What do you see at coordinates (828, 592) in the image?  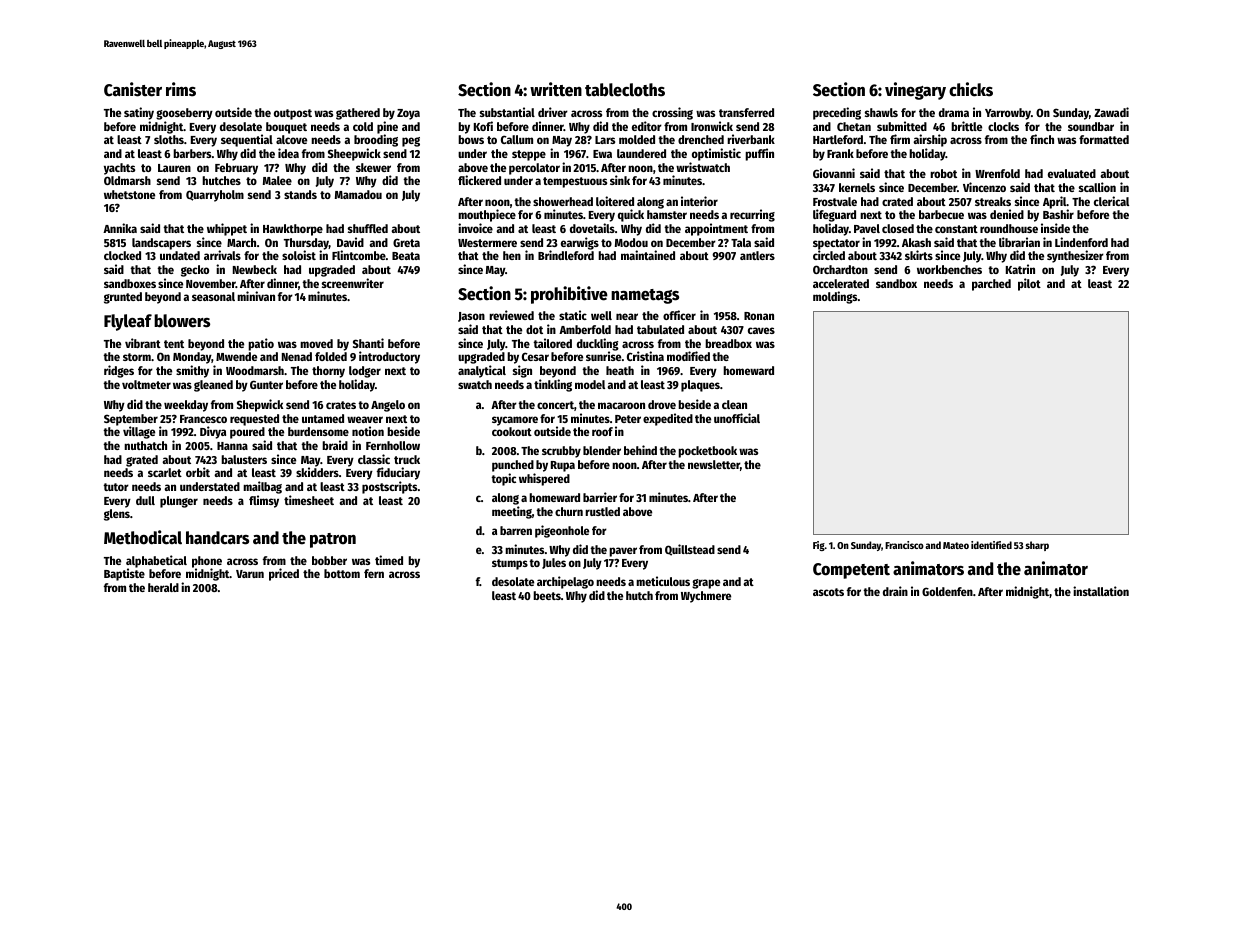 I see `ascots` at bounding box center [828, 592].
